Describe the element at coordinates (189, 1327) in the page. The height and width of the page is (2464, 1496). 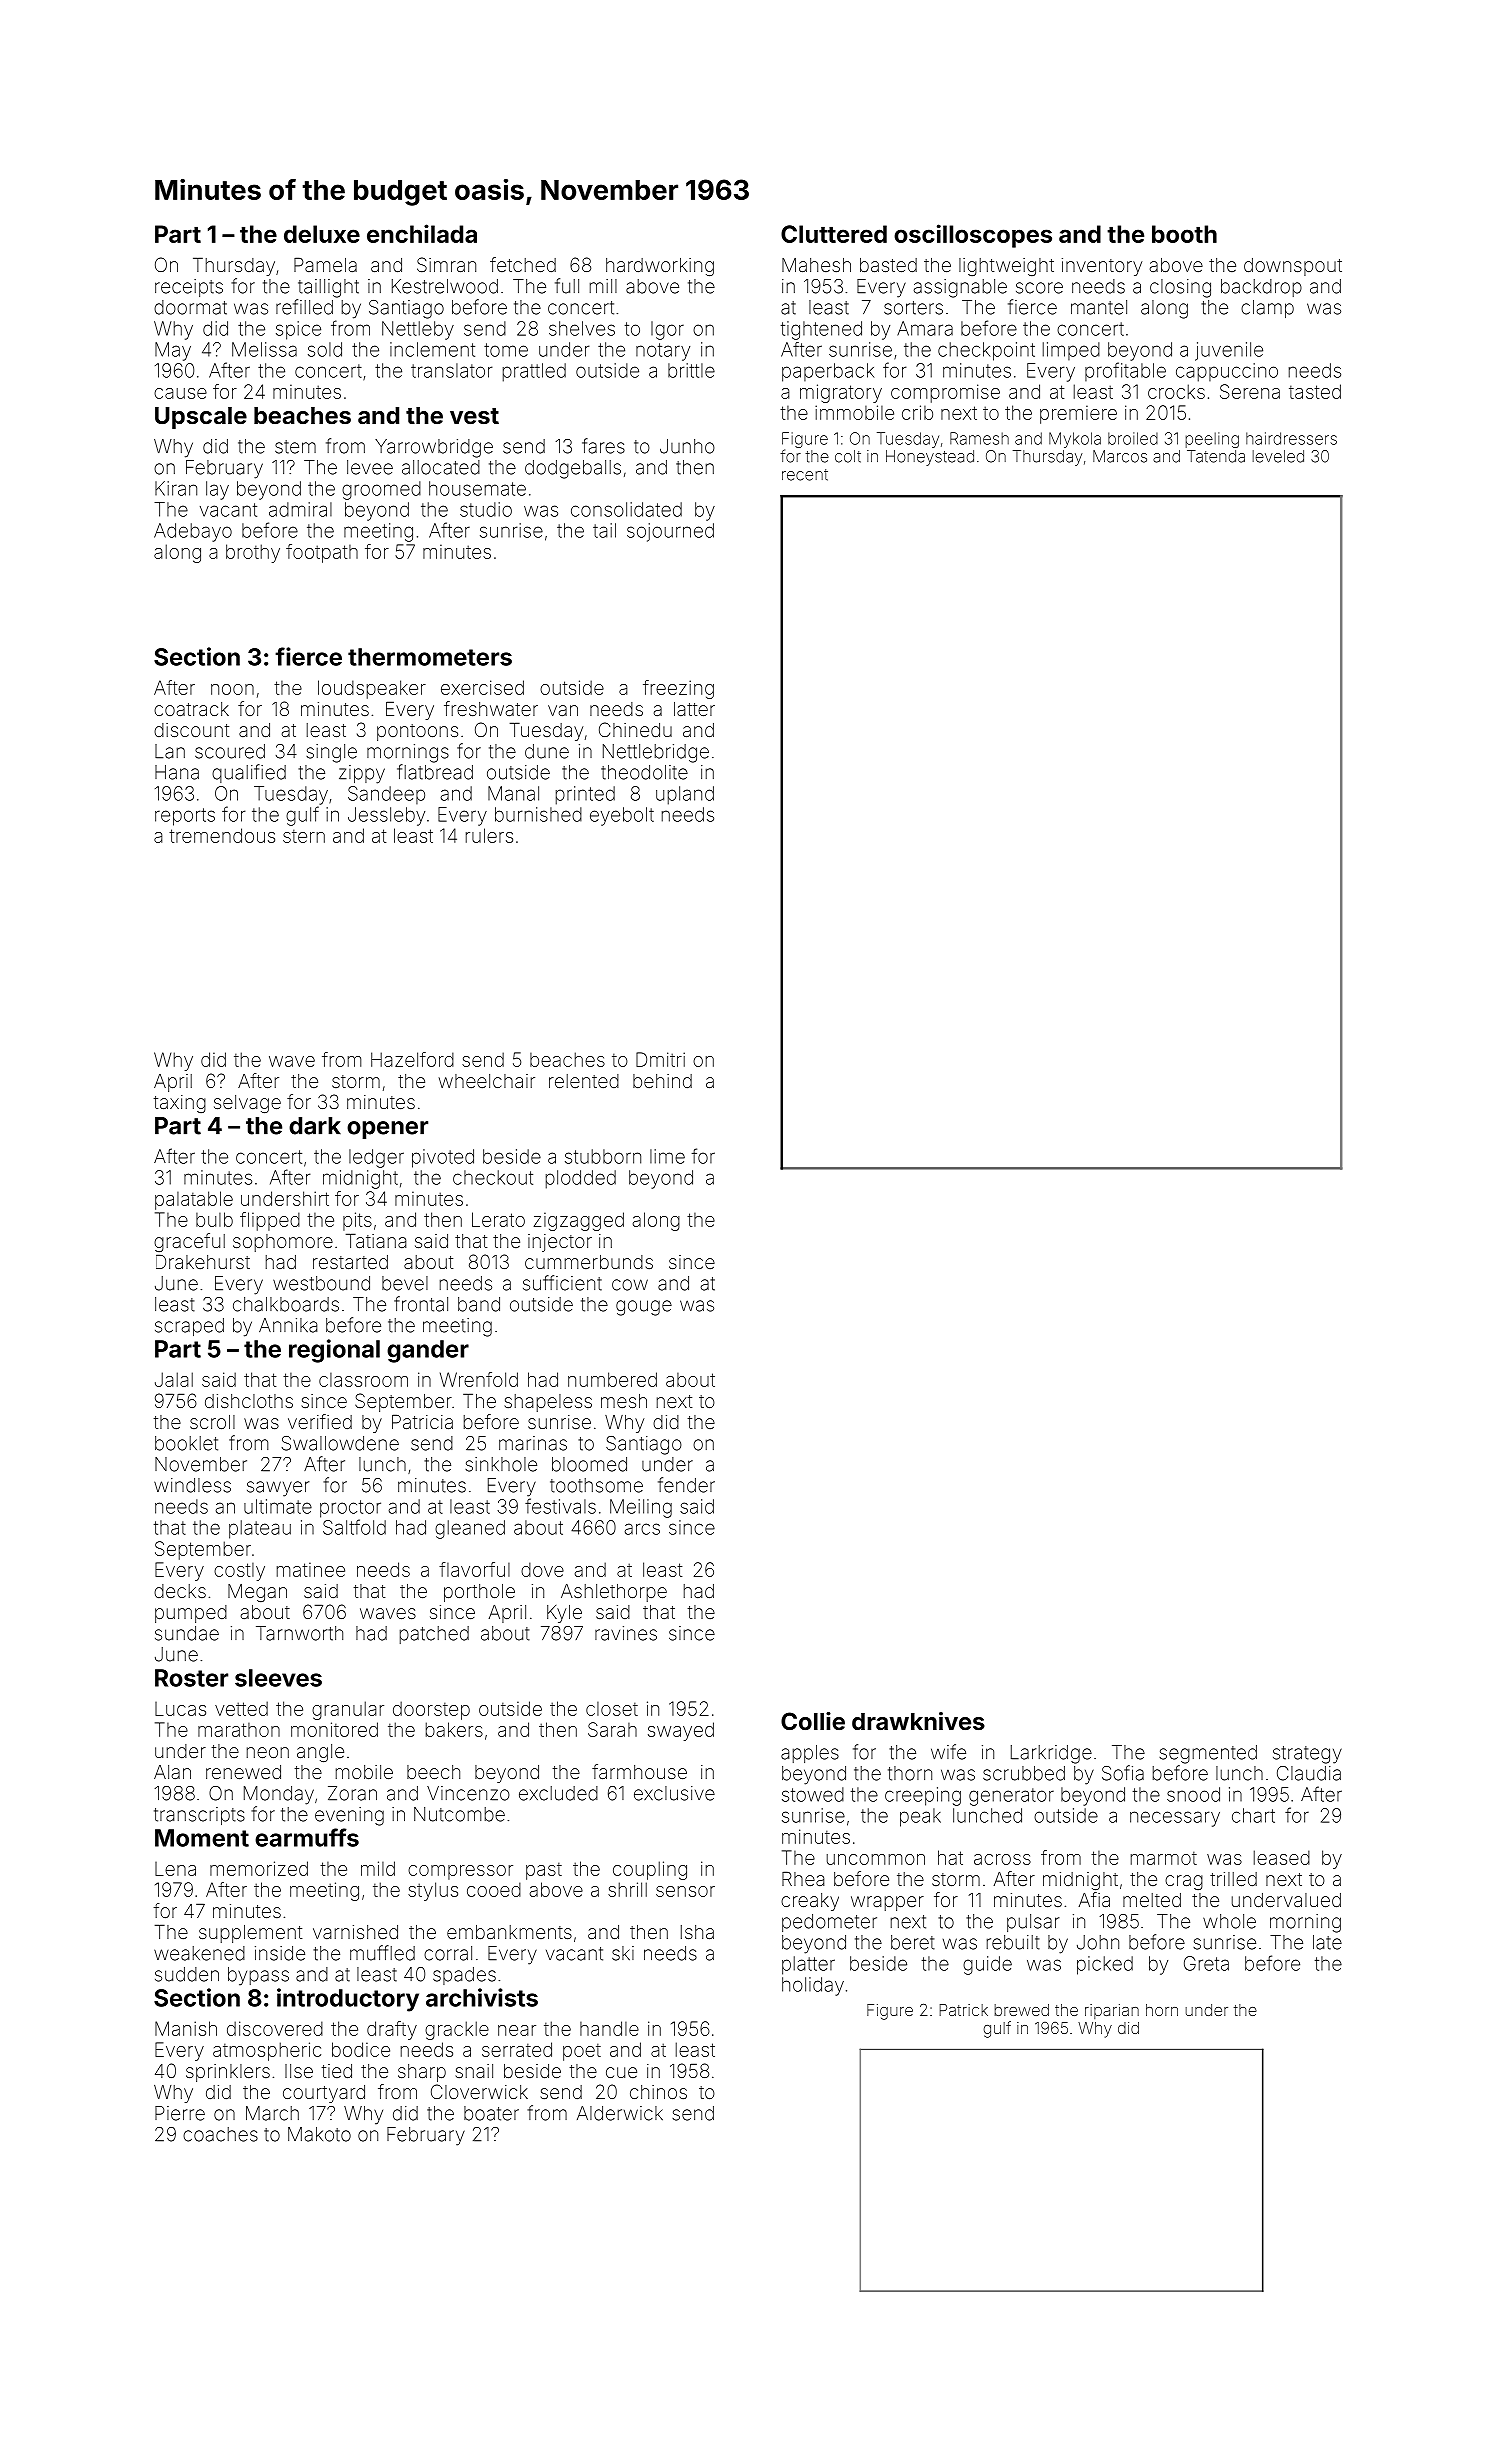
I see `scraped` at that location.
